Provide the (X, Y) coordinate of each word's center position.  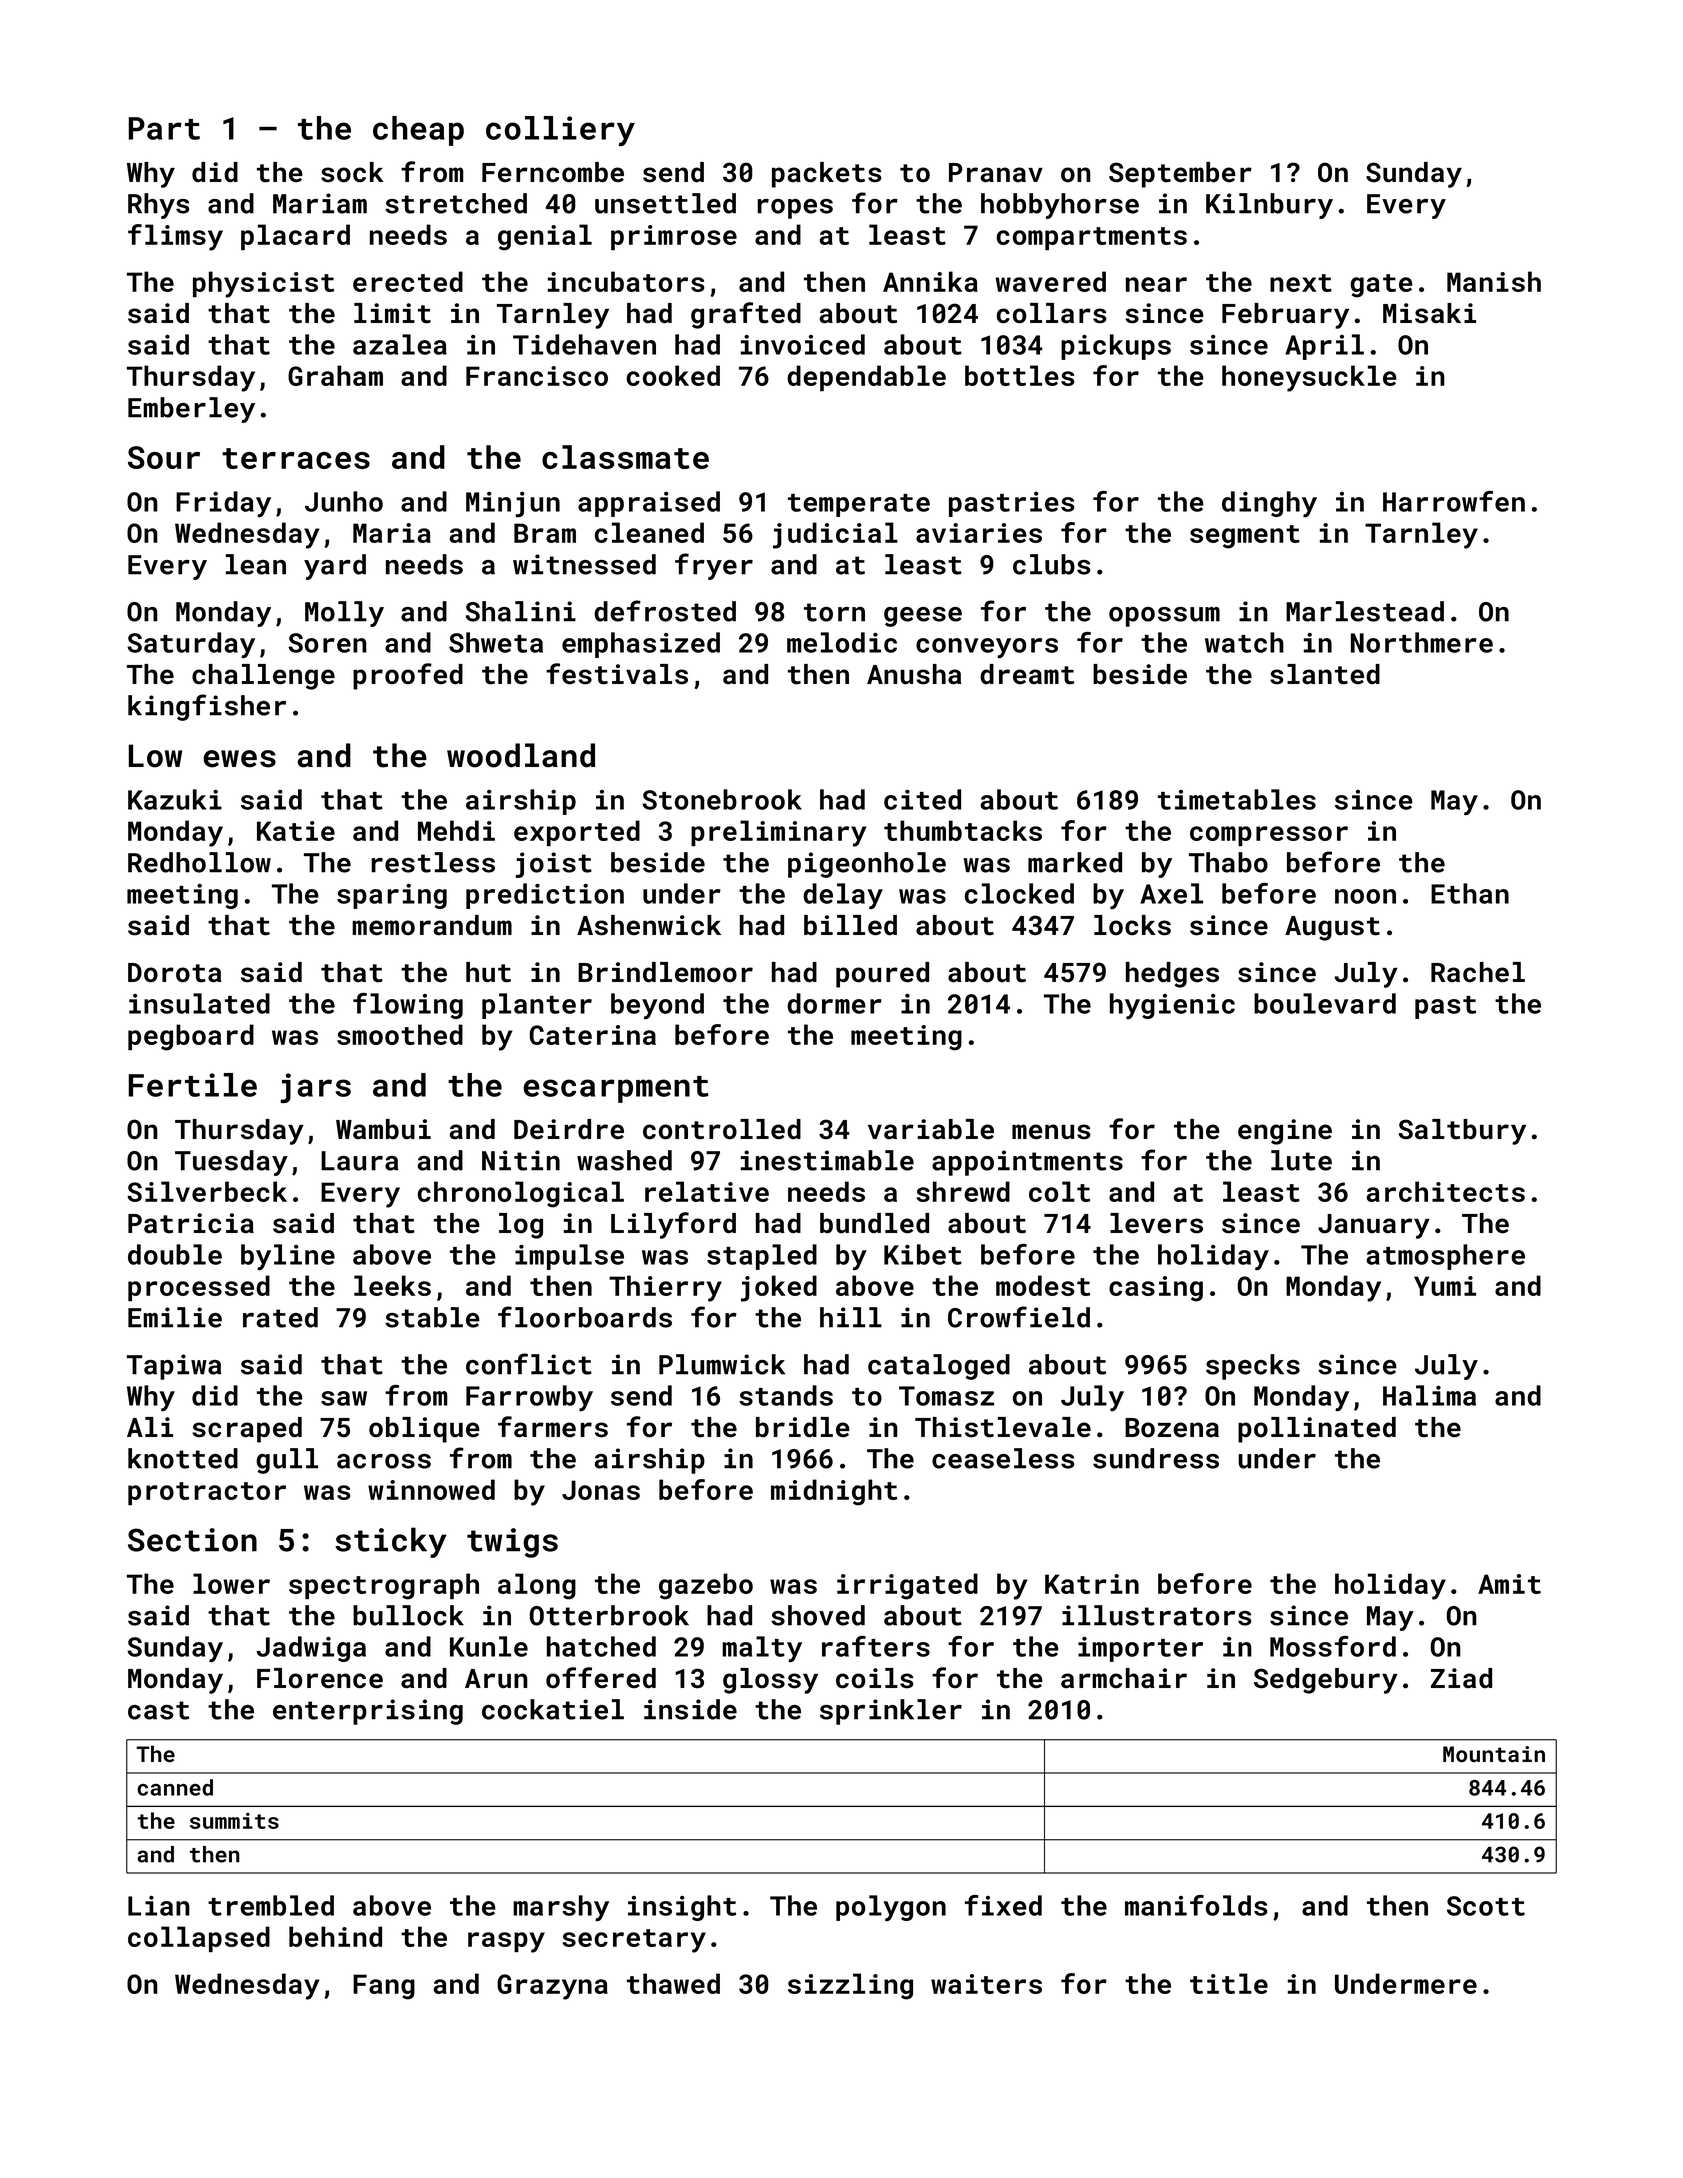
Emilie (175, 1317)
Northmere (1422, 642)
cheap (418, 131)
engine (1285, 1132)
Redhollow (199, 862)
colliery (560, 131)
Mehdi (456, 830)
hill (851, 1317)
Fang (384, 1987)
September (1180, 175)
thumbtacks (963, 830)
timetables (1237, 799)
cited (922, 799)
